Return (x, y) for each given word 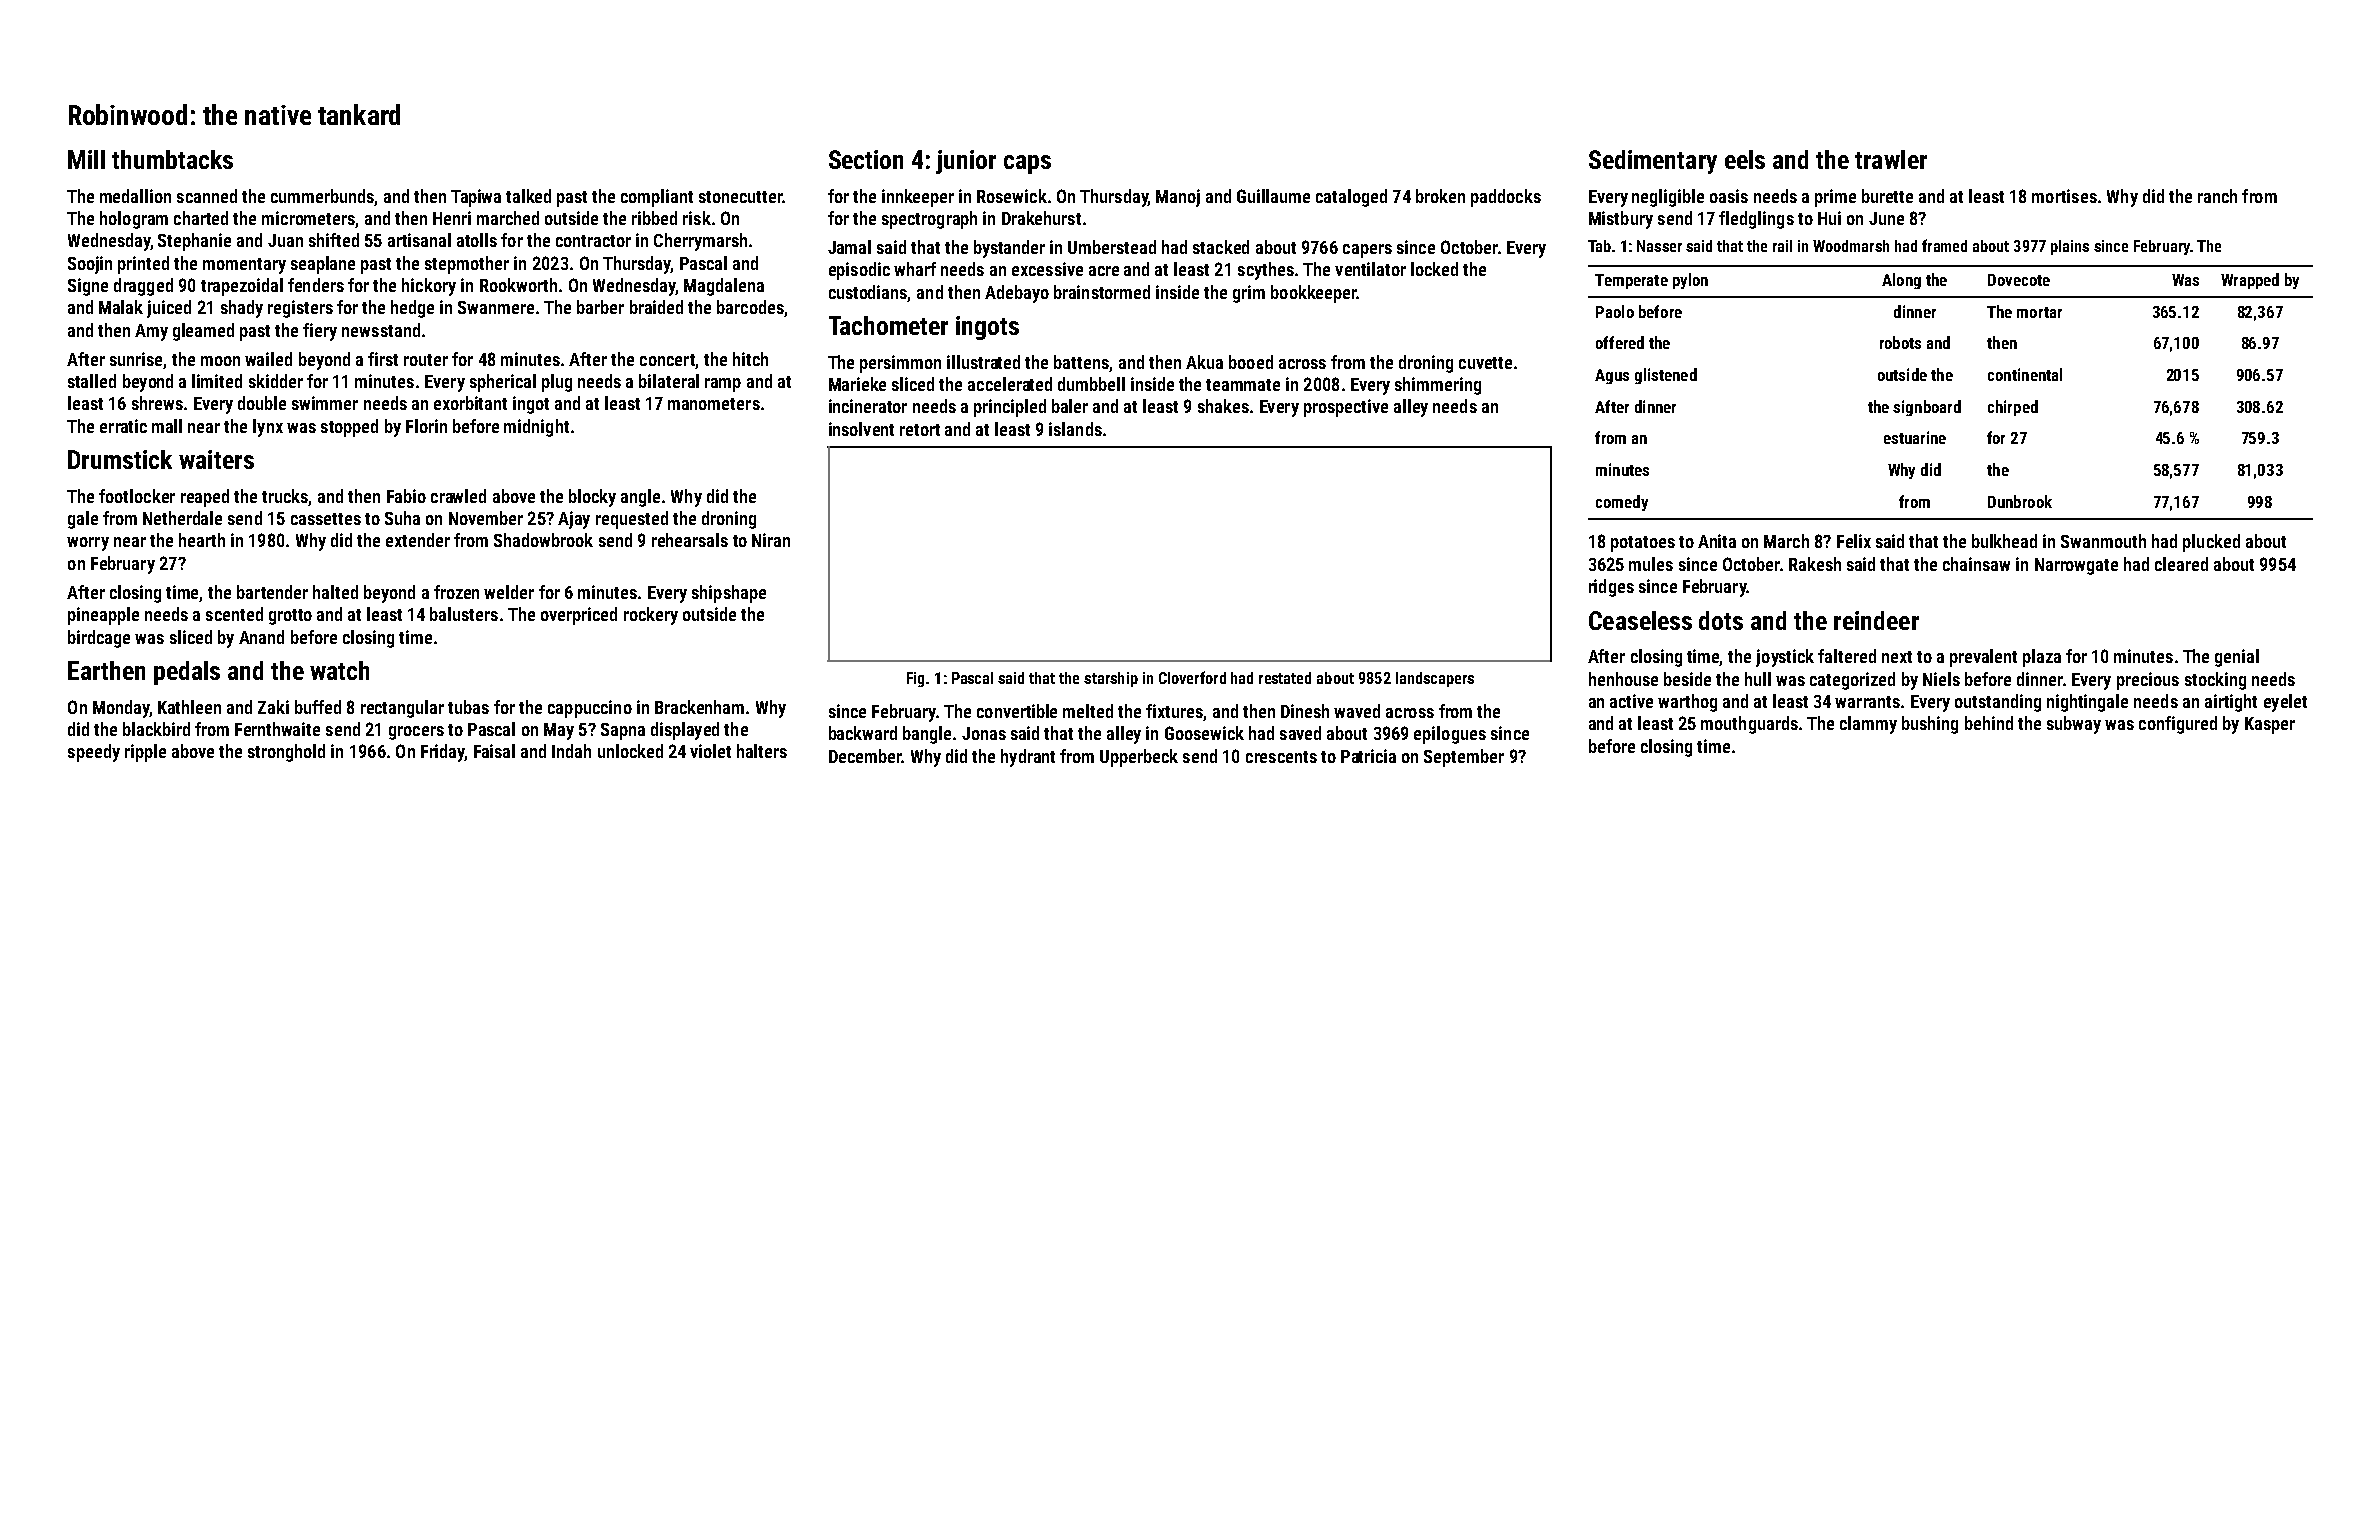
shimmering (1438, 386)
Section (866, 159)
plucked (2211, 543)
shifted (334, 240)
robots (1900, 342)
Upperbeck (1139, 758)
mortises (2064, 196)
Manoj (1178, 198)
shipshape (729, 594)
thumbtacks (172, 159)
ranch (2217, 196)
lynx (268, 428)
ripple (145, 753)
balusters (464, 614)
